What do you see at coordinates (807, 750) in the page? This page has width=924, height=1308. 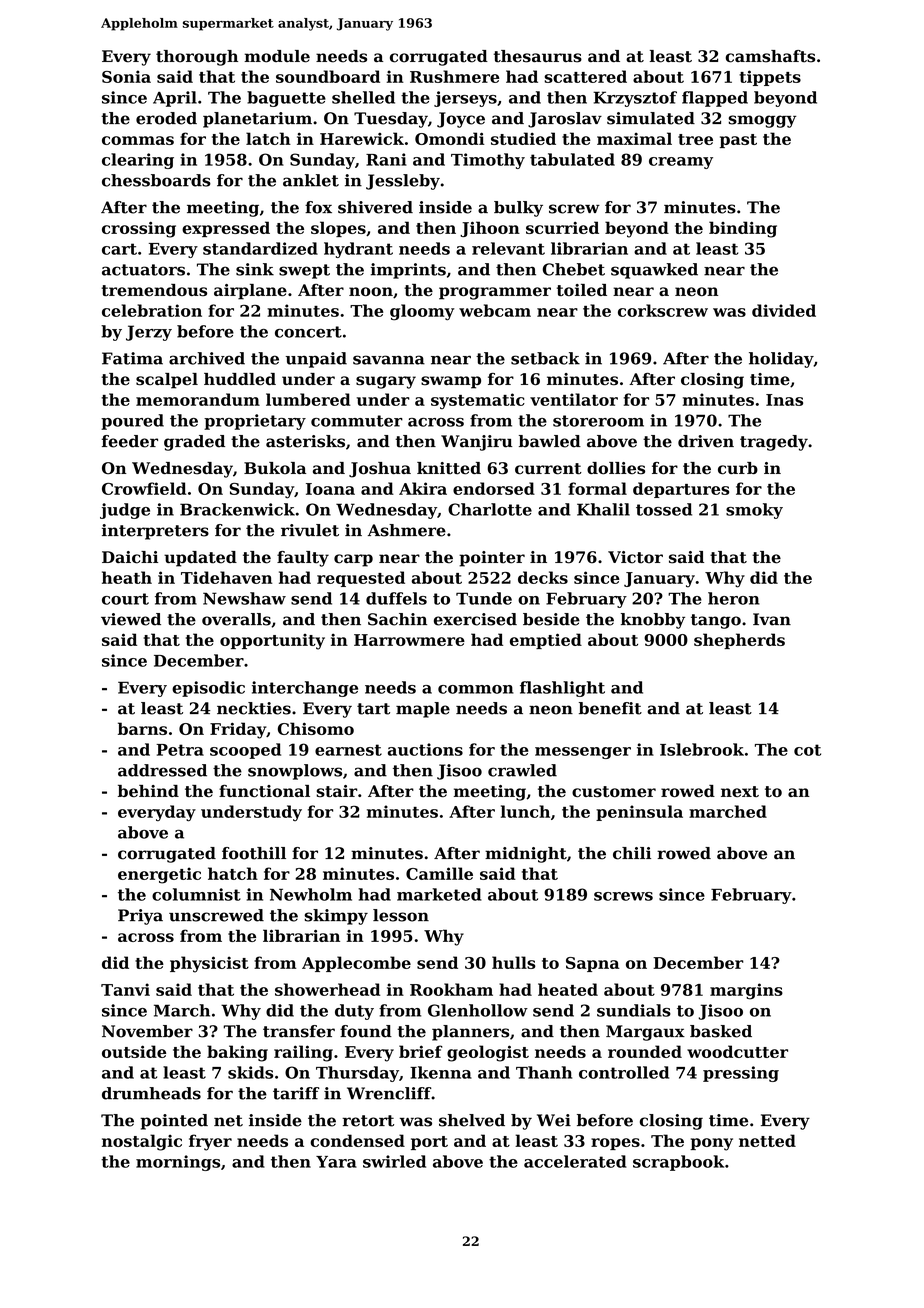 I see `cot` at bounding box center [807, 750].
